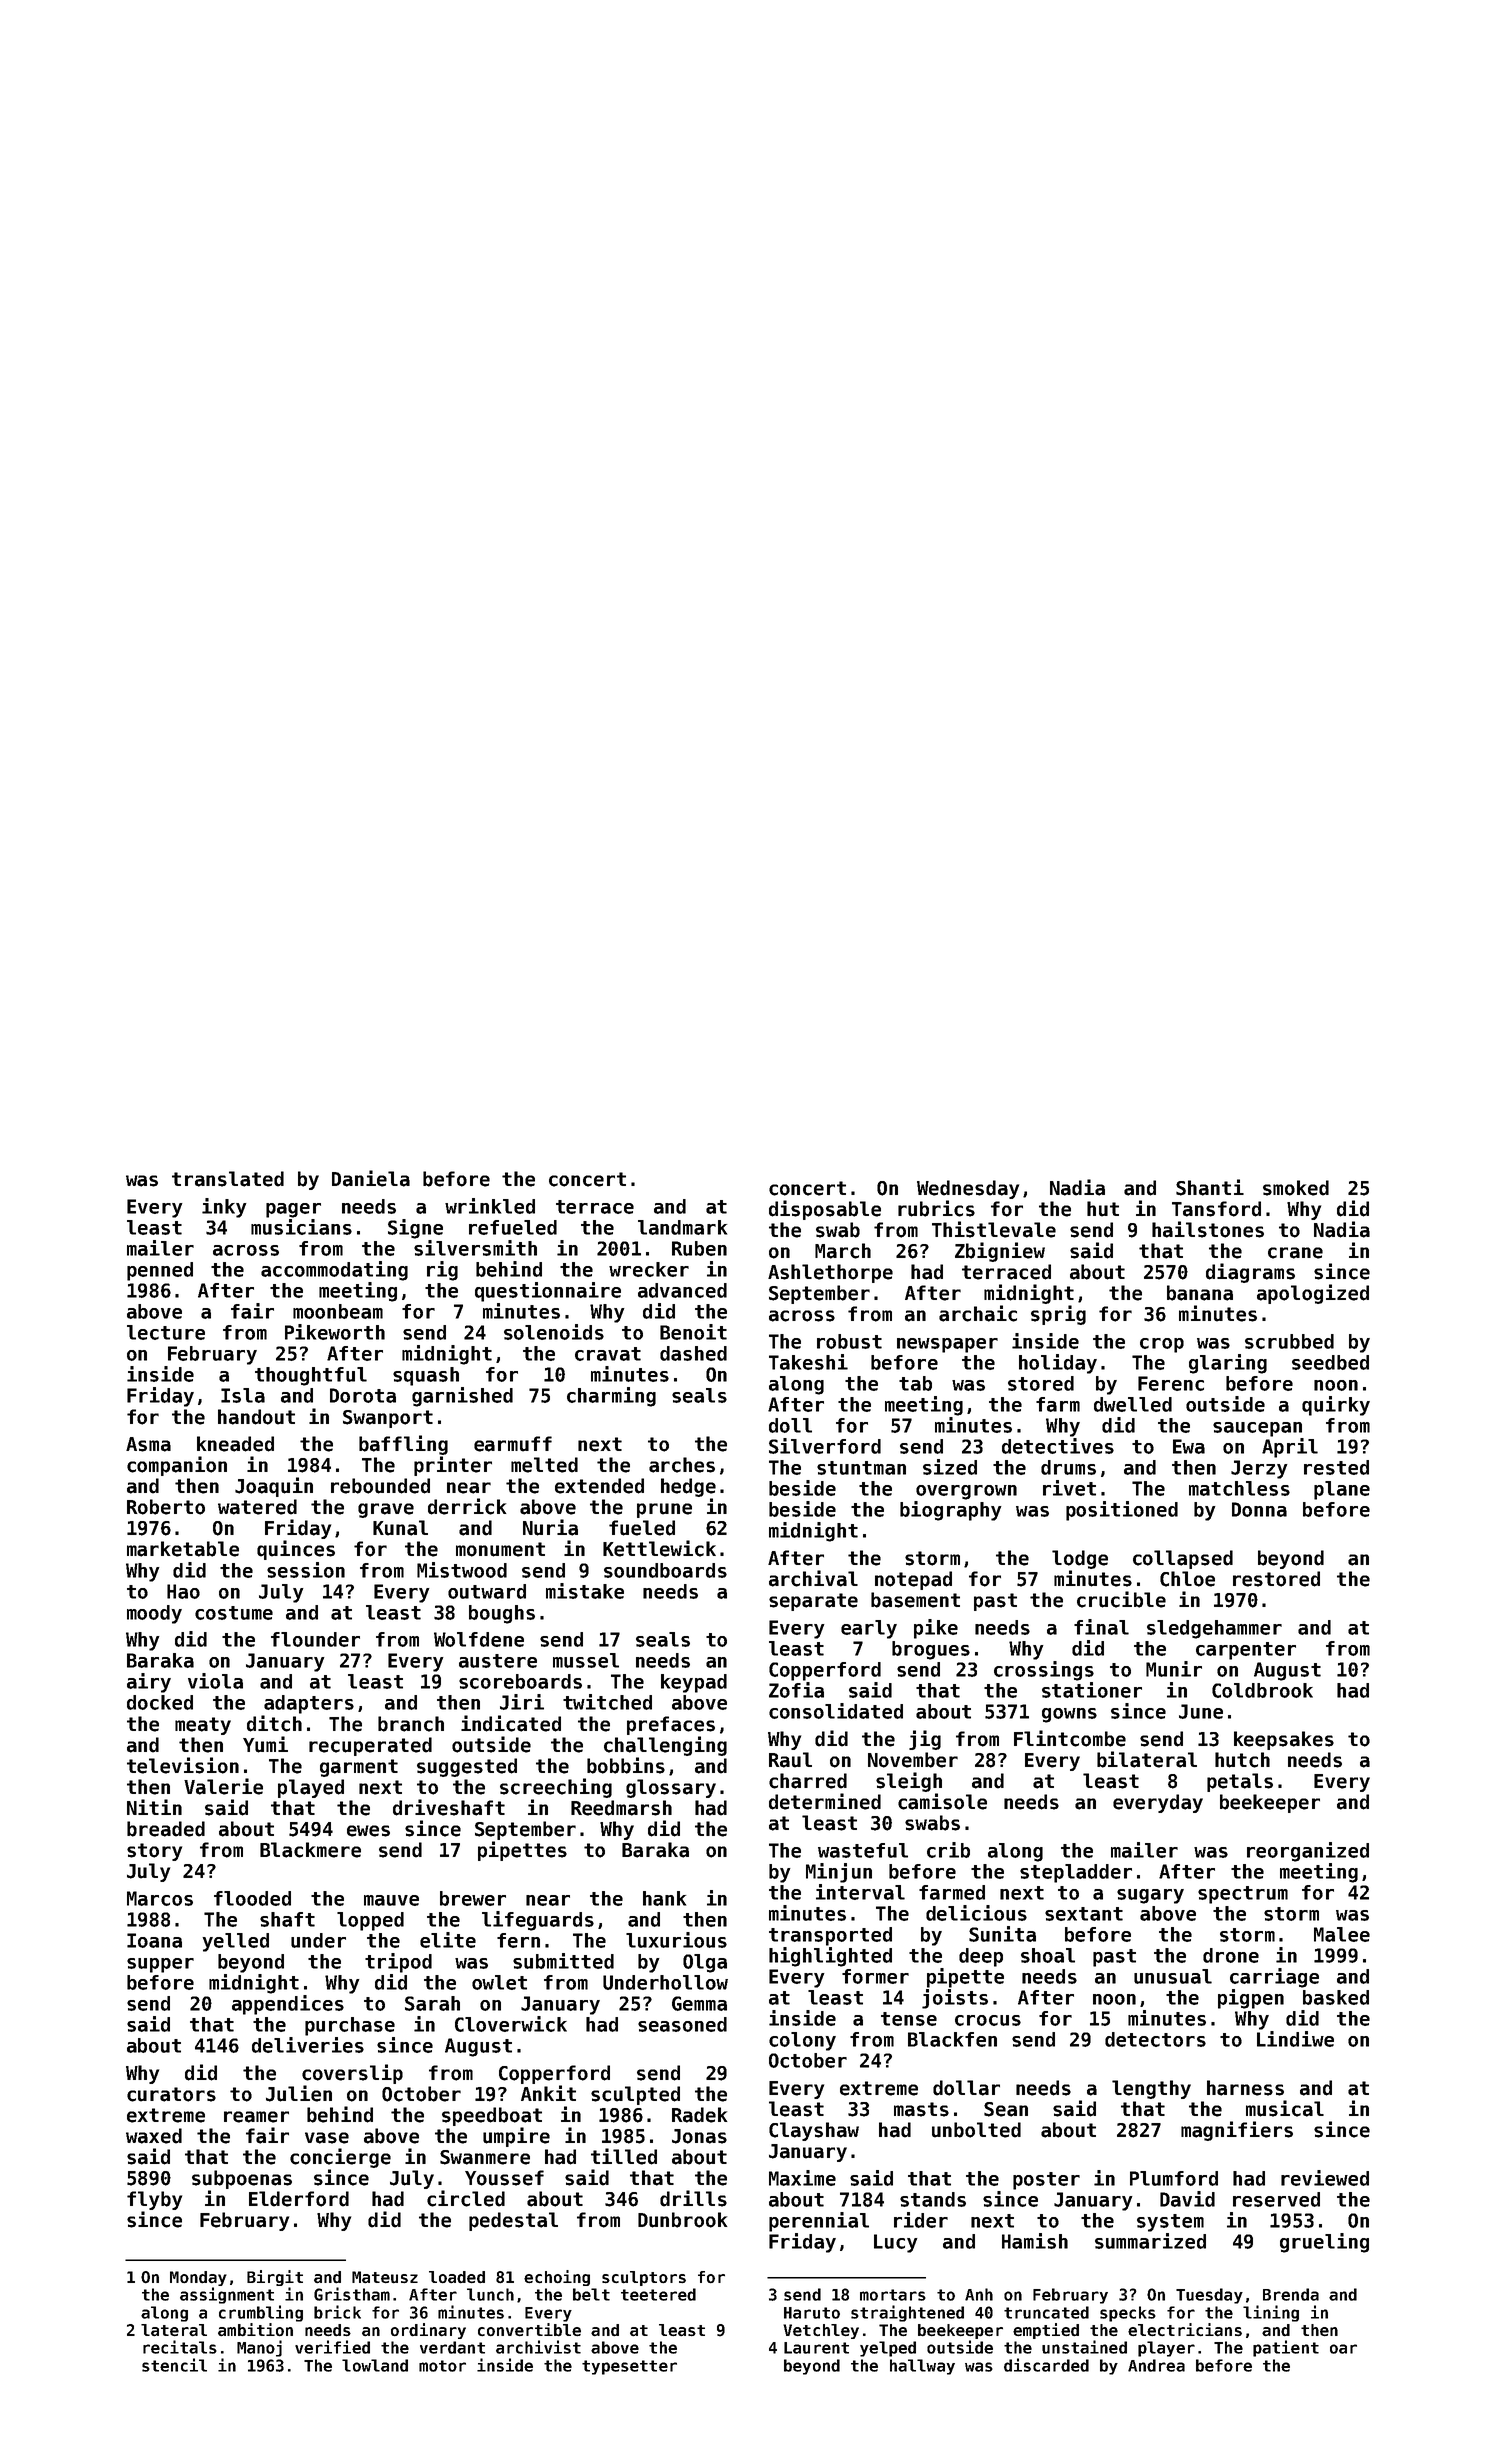  I want to click on Roberto, so click(166, 1507).
